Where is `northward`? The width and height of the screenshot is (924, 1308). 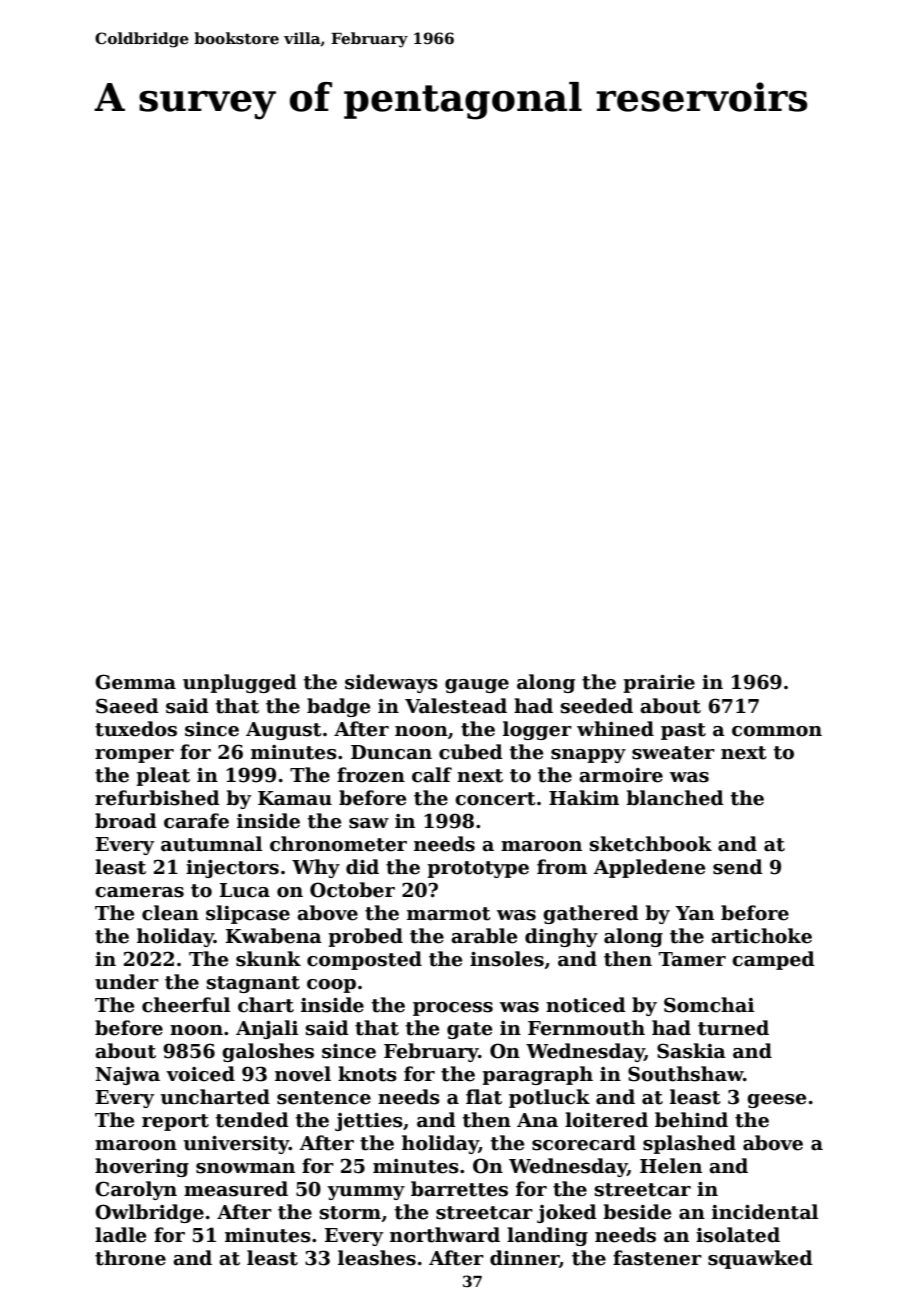
northward is located at coordinates (445, 1235).
